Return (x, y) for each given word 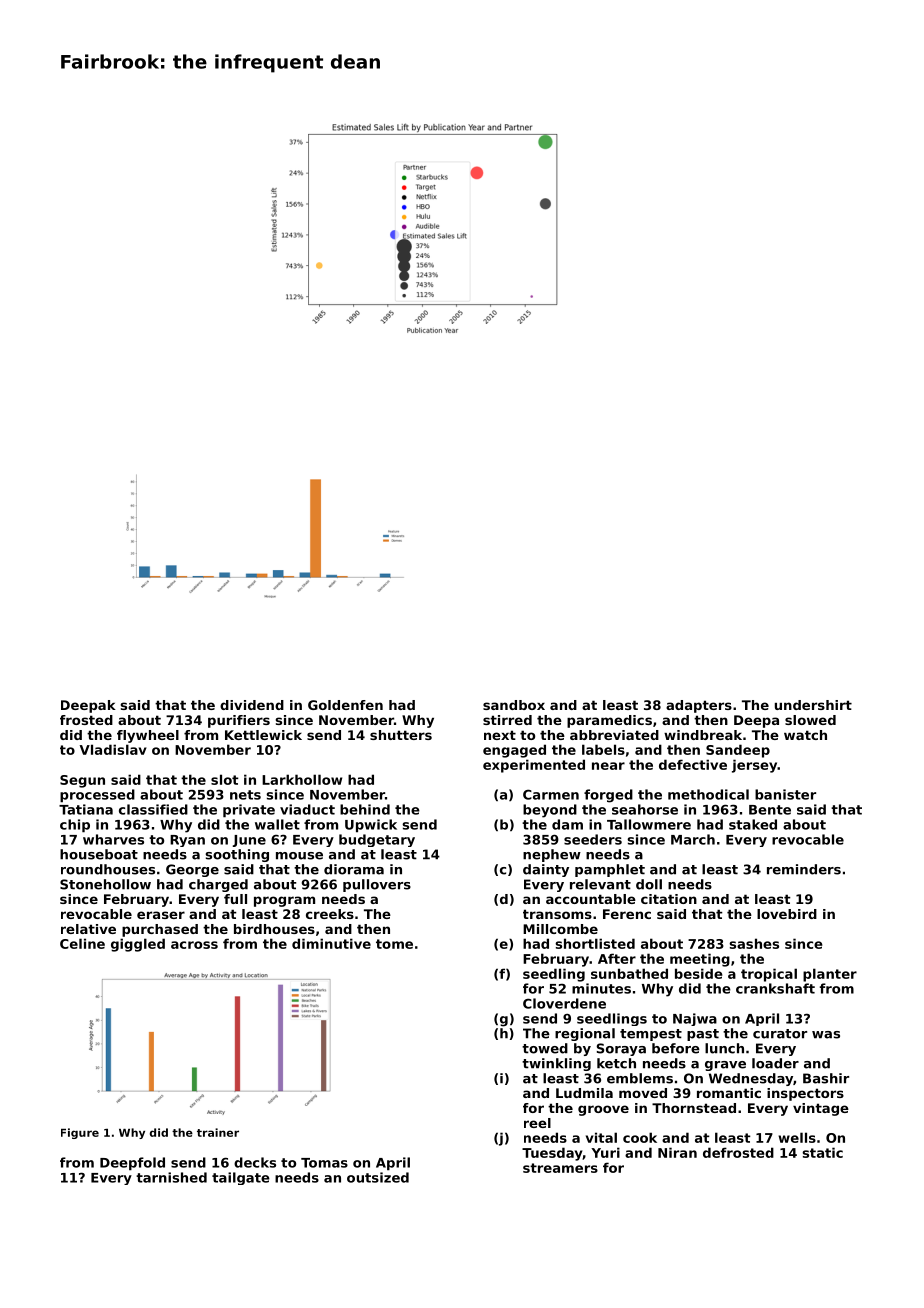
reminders (804, 869)
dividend (252, 705)
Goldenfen (345, 705)
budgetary (377, 840)
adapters (699, 706)
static (822, 1152)
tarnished (171, 1177)
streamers (560, 1168)
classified (153, 809)
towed (545, 1048)
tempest (651, 1035)
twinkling (556, 1064)
